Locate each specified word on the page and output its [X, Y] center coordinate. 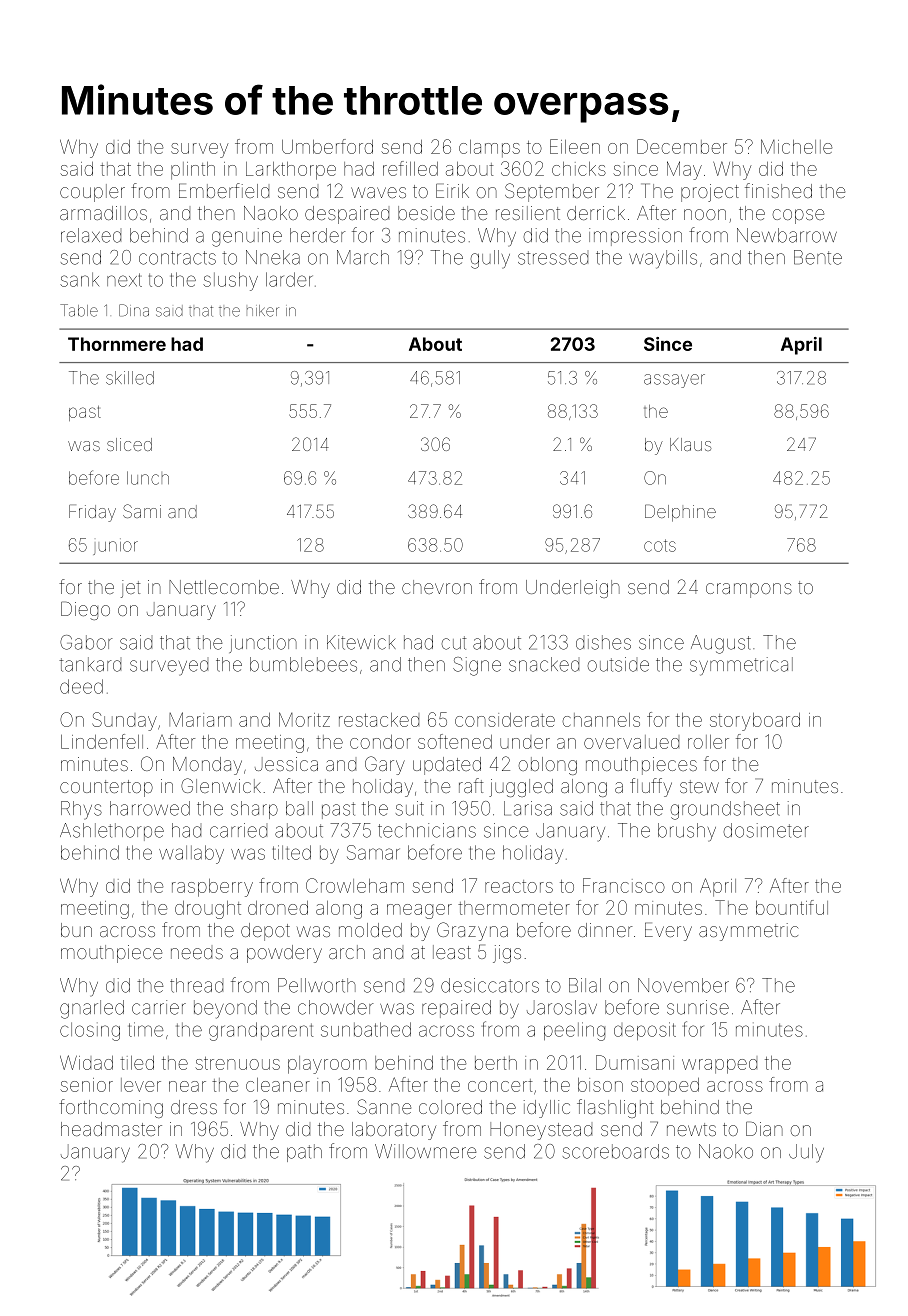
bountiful [792, 907]
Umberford [327, 146]
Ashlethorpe [112, 832]
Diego [85, 610]
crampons [749, 590]
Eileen [575, 146]
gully [490, 259]
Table [79, 310]
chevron [437, 587]
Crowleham [355, 885]
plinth [193, 171]
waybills [663, 259]
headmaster [111, 1129]
